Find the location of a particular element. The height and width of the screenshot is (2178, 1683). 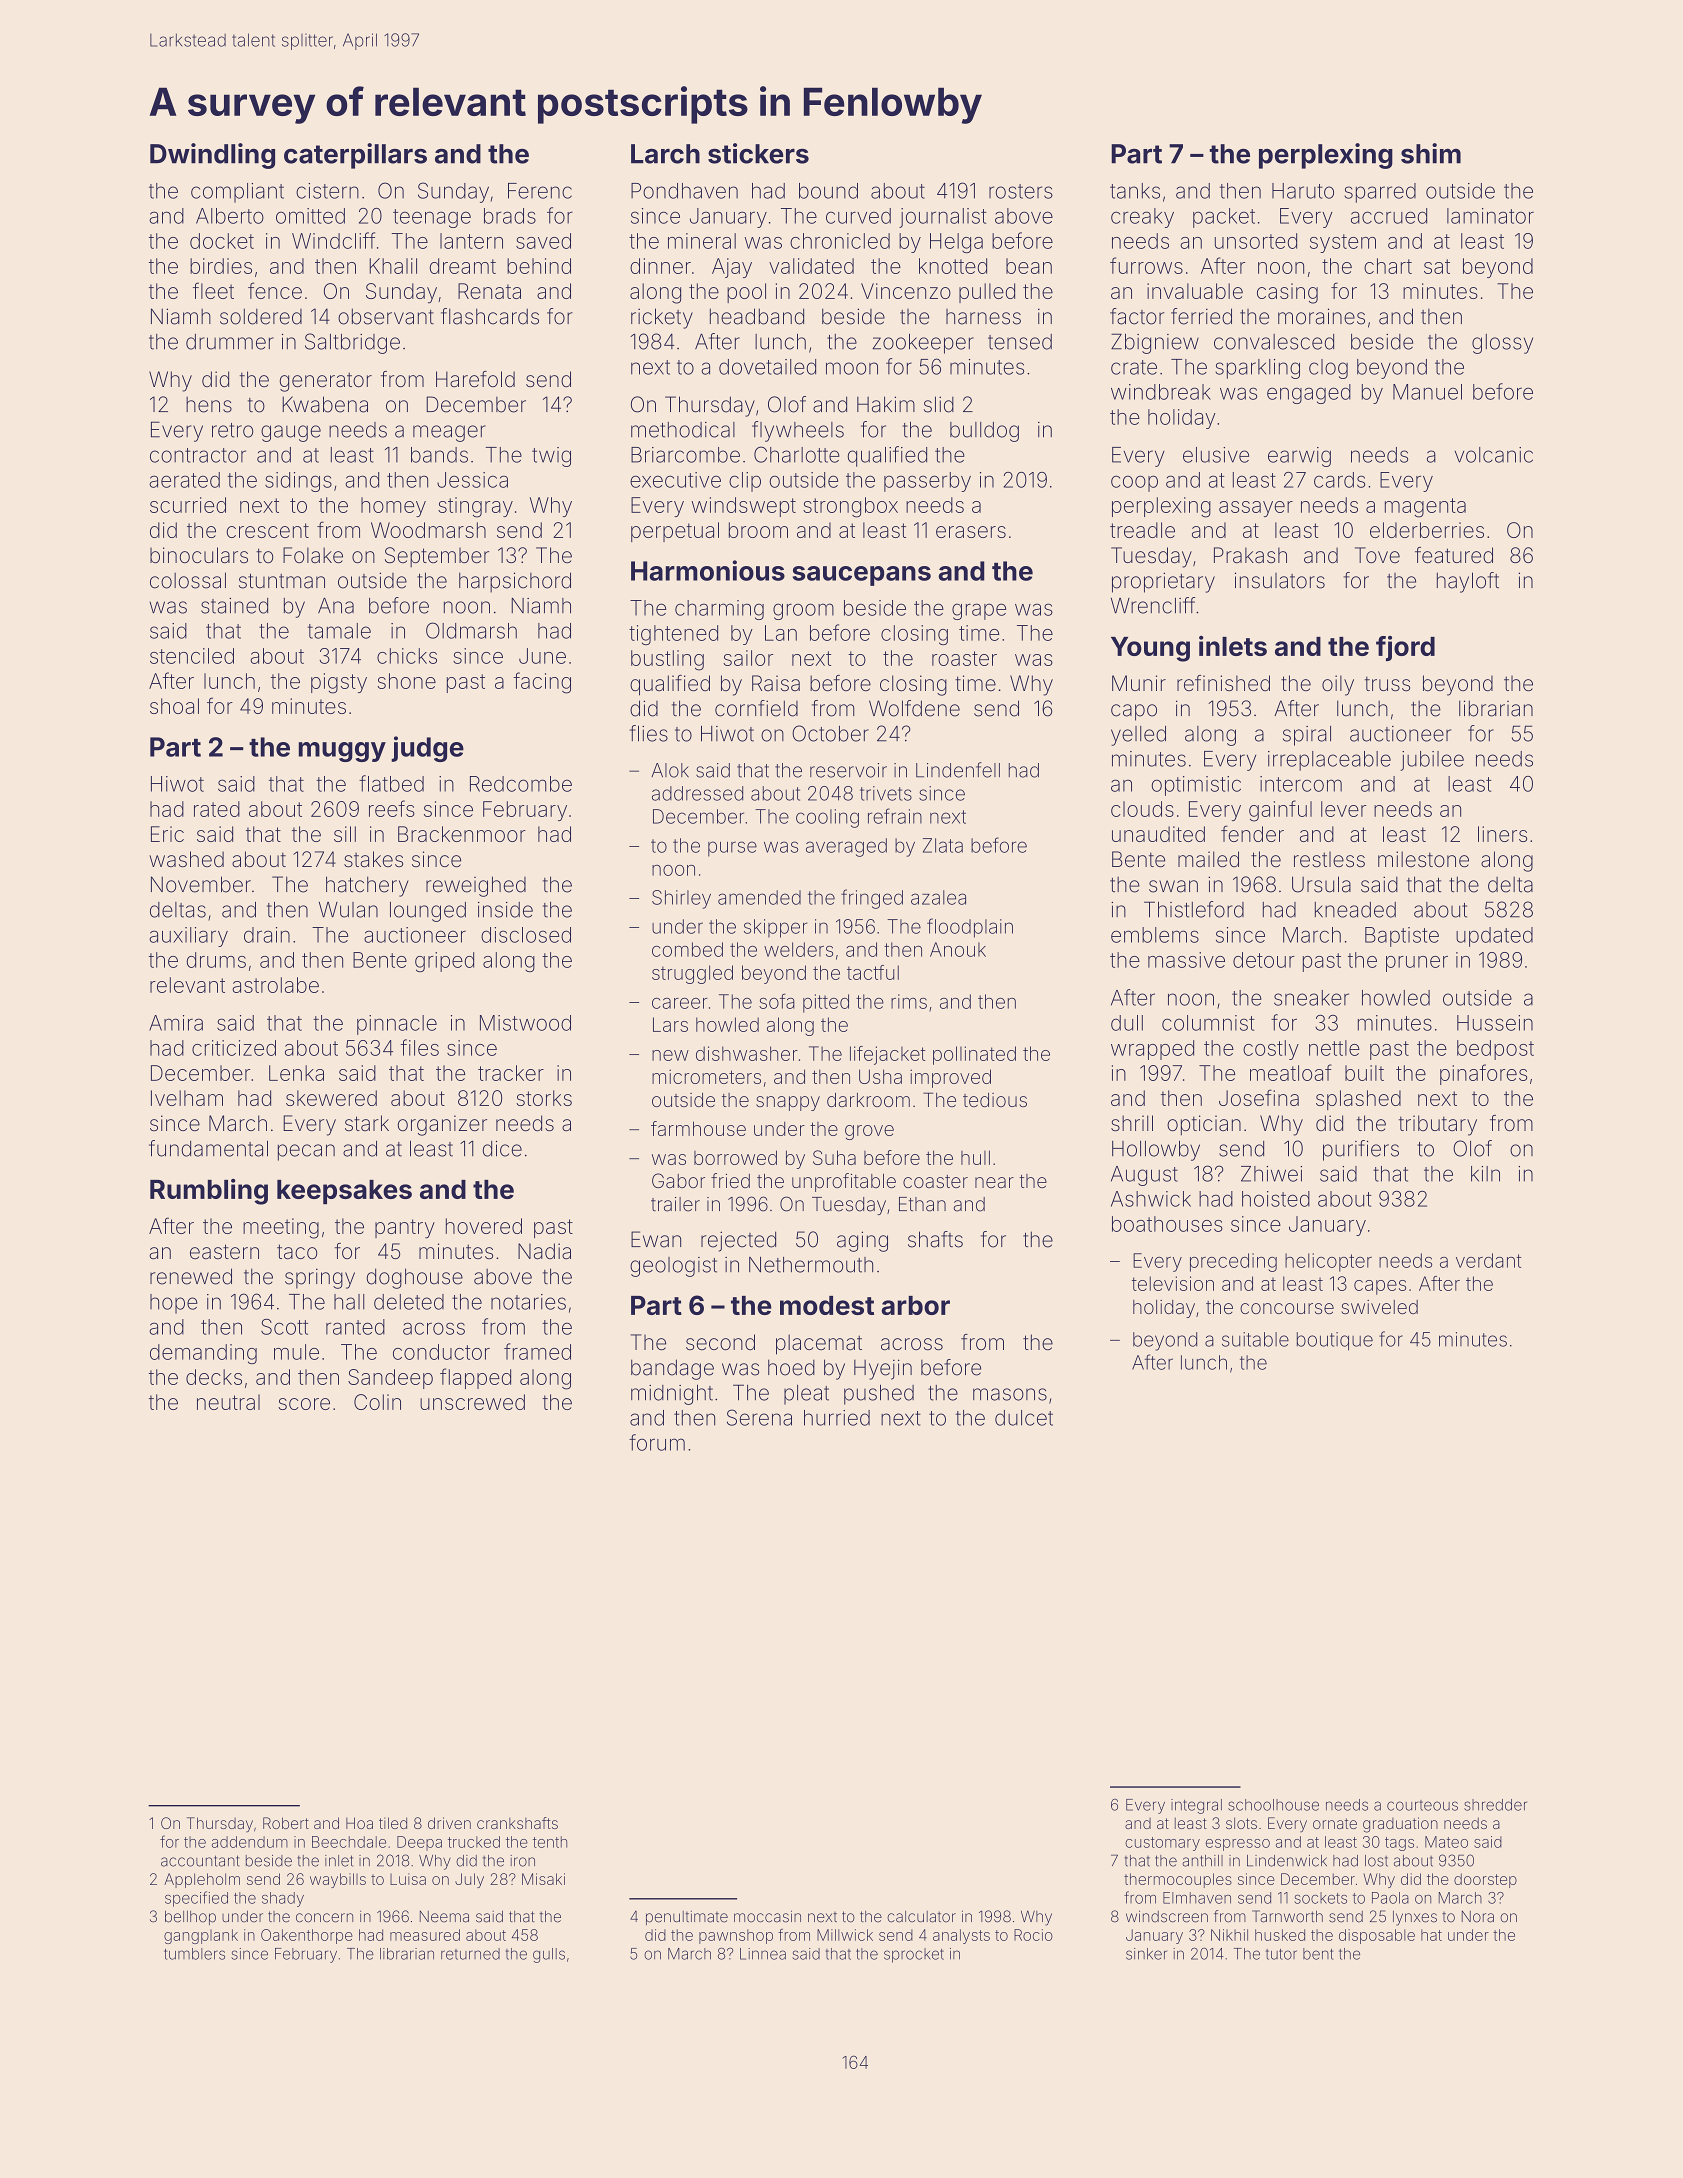

sofa is located at coordinates (777, 1001).
